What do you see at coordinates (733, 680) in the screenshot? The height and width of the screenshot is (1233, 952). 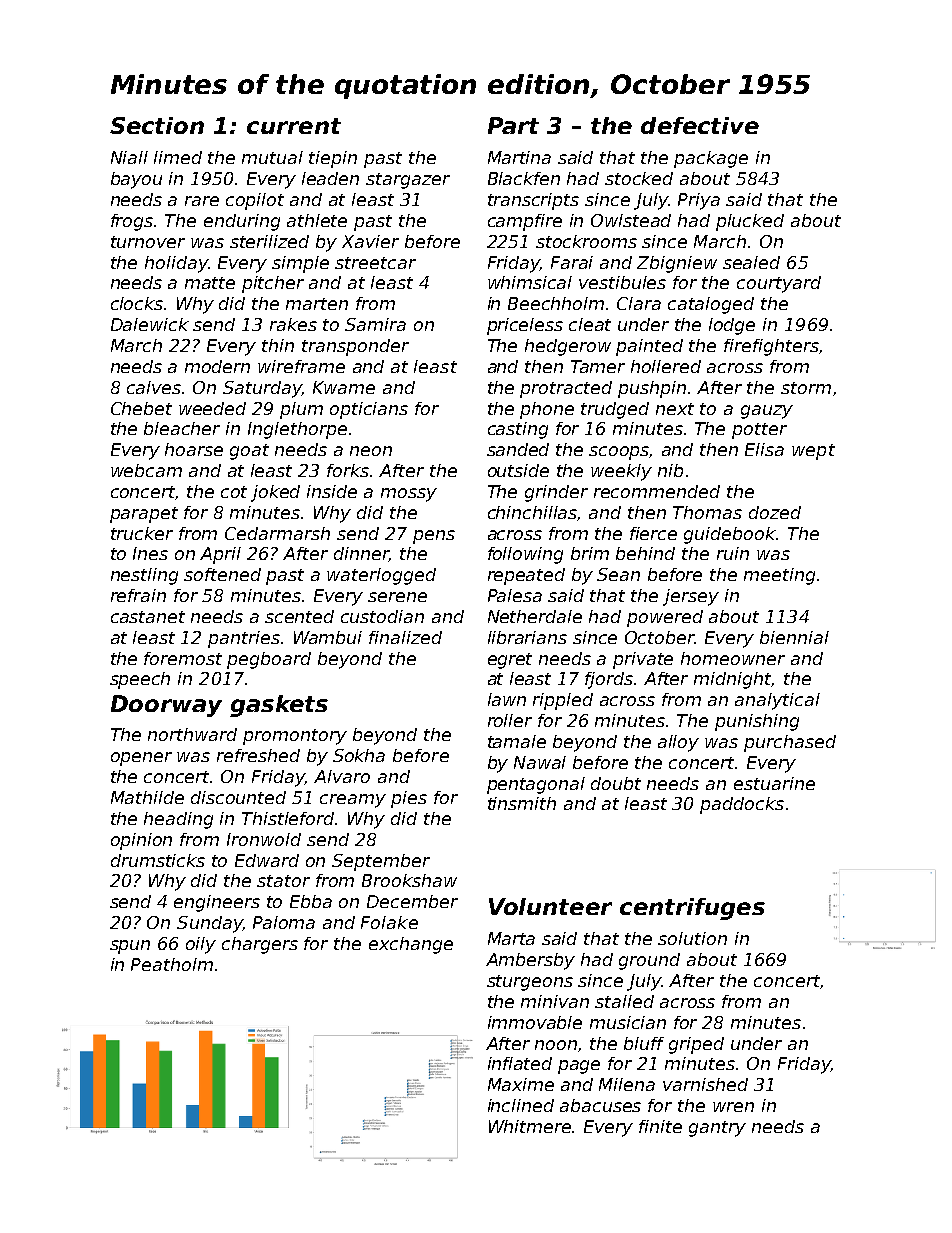 I see `midnight` at bounding box center [733, 680].
